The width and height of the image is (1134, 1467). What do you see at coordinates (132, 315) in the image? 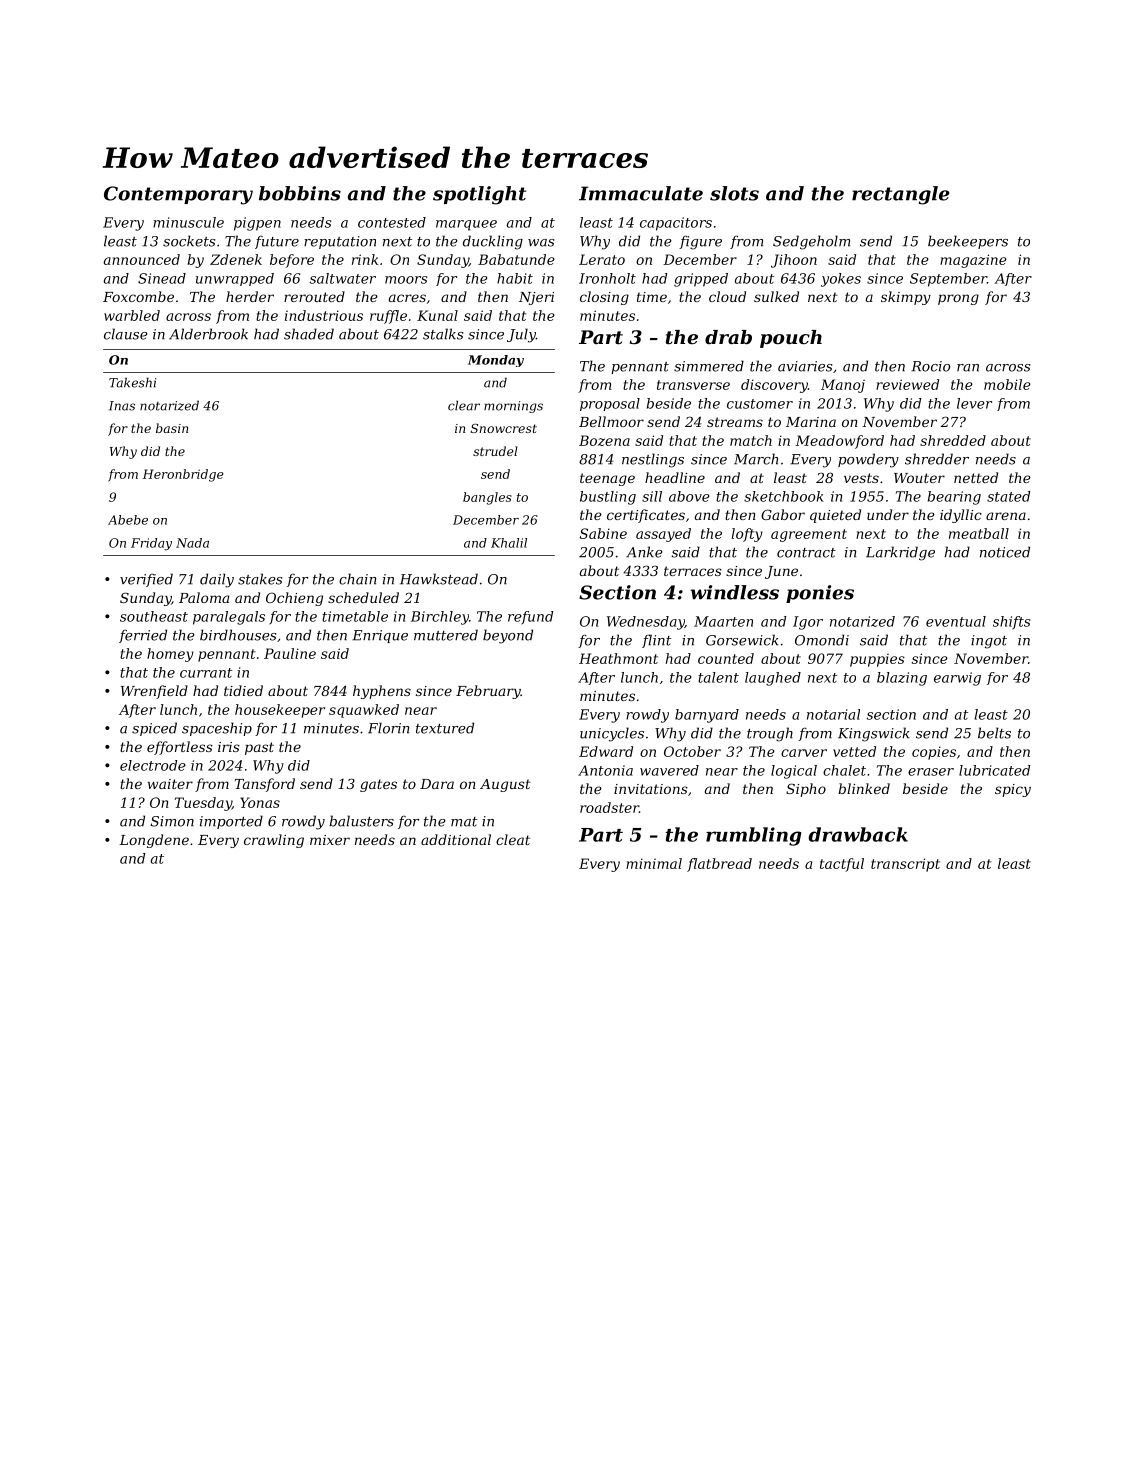
I see `warbled` at bounding box center [132, 315].
